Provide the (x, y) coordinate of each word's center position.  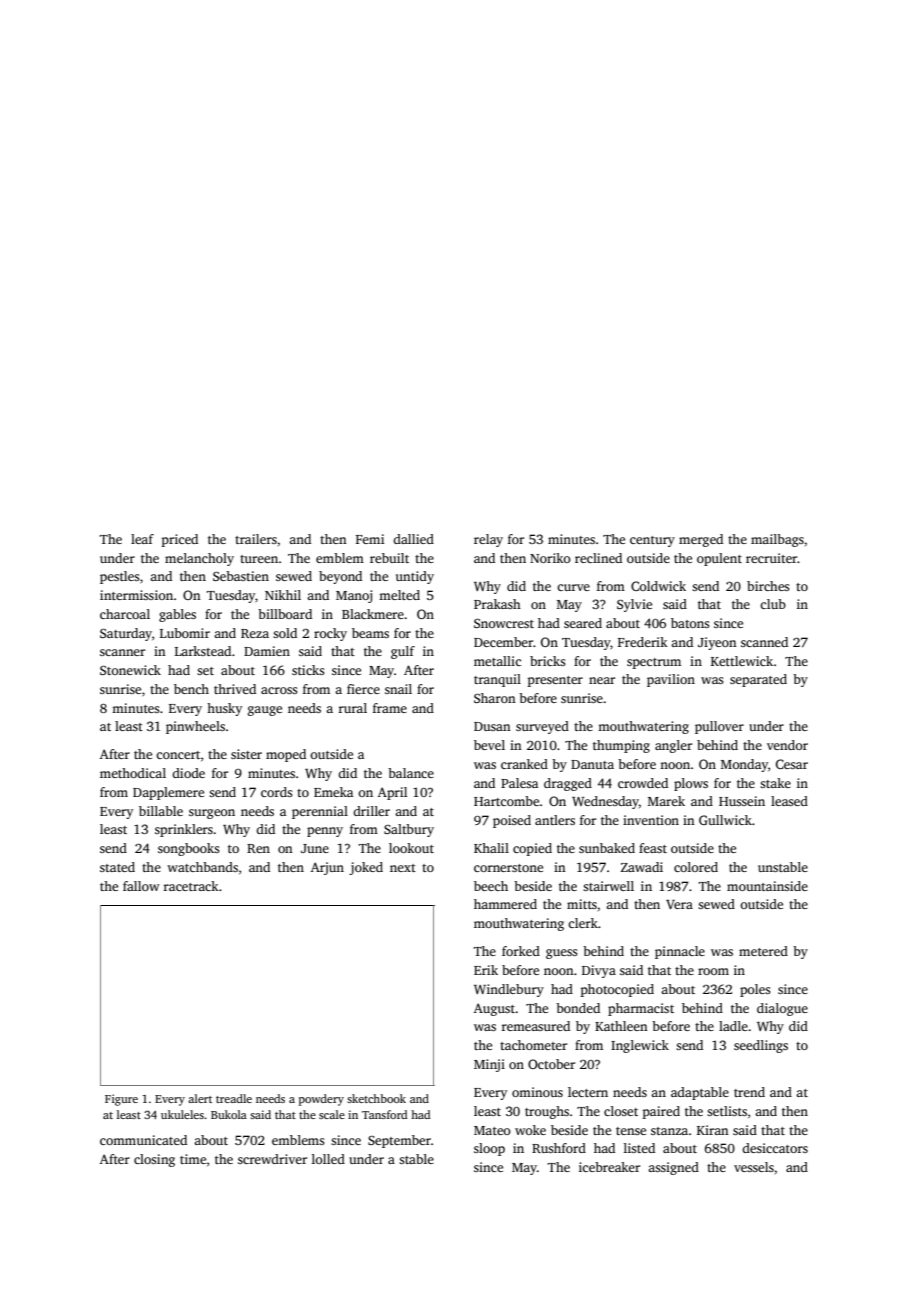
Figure (121, 1100)
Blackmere (373, 614)
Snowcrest (504, 623)
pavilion (671, 680)
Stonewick (130, 670)
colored (696, 867)
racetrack (191, 886)
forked (521, 951)
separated (758, 680)
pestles (120, 577)
